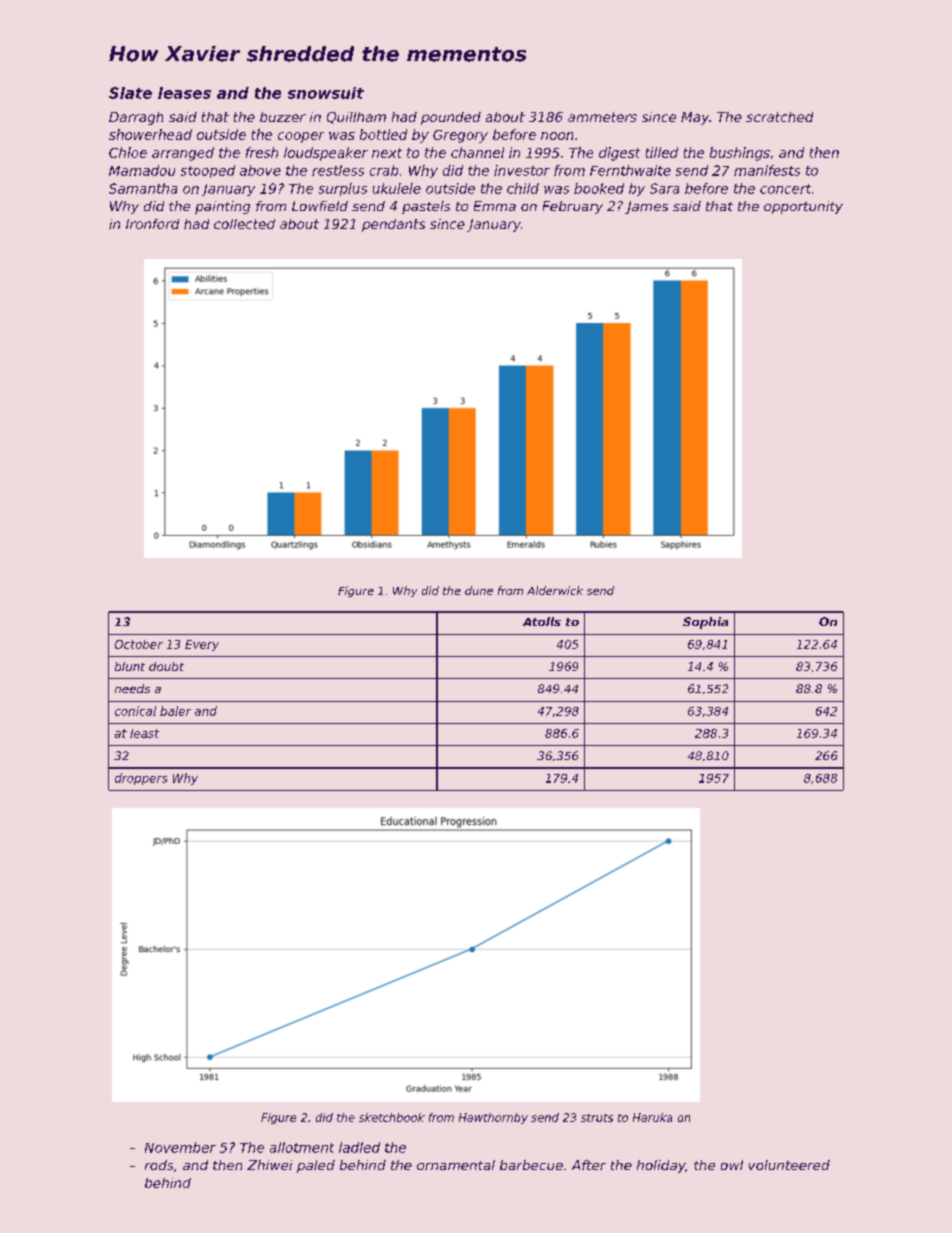 This page has width=952, height=1233. What do you see at coordinates (302, 1147) in the page?
I see `allotment` at bounding box center [302, 1147].
